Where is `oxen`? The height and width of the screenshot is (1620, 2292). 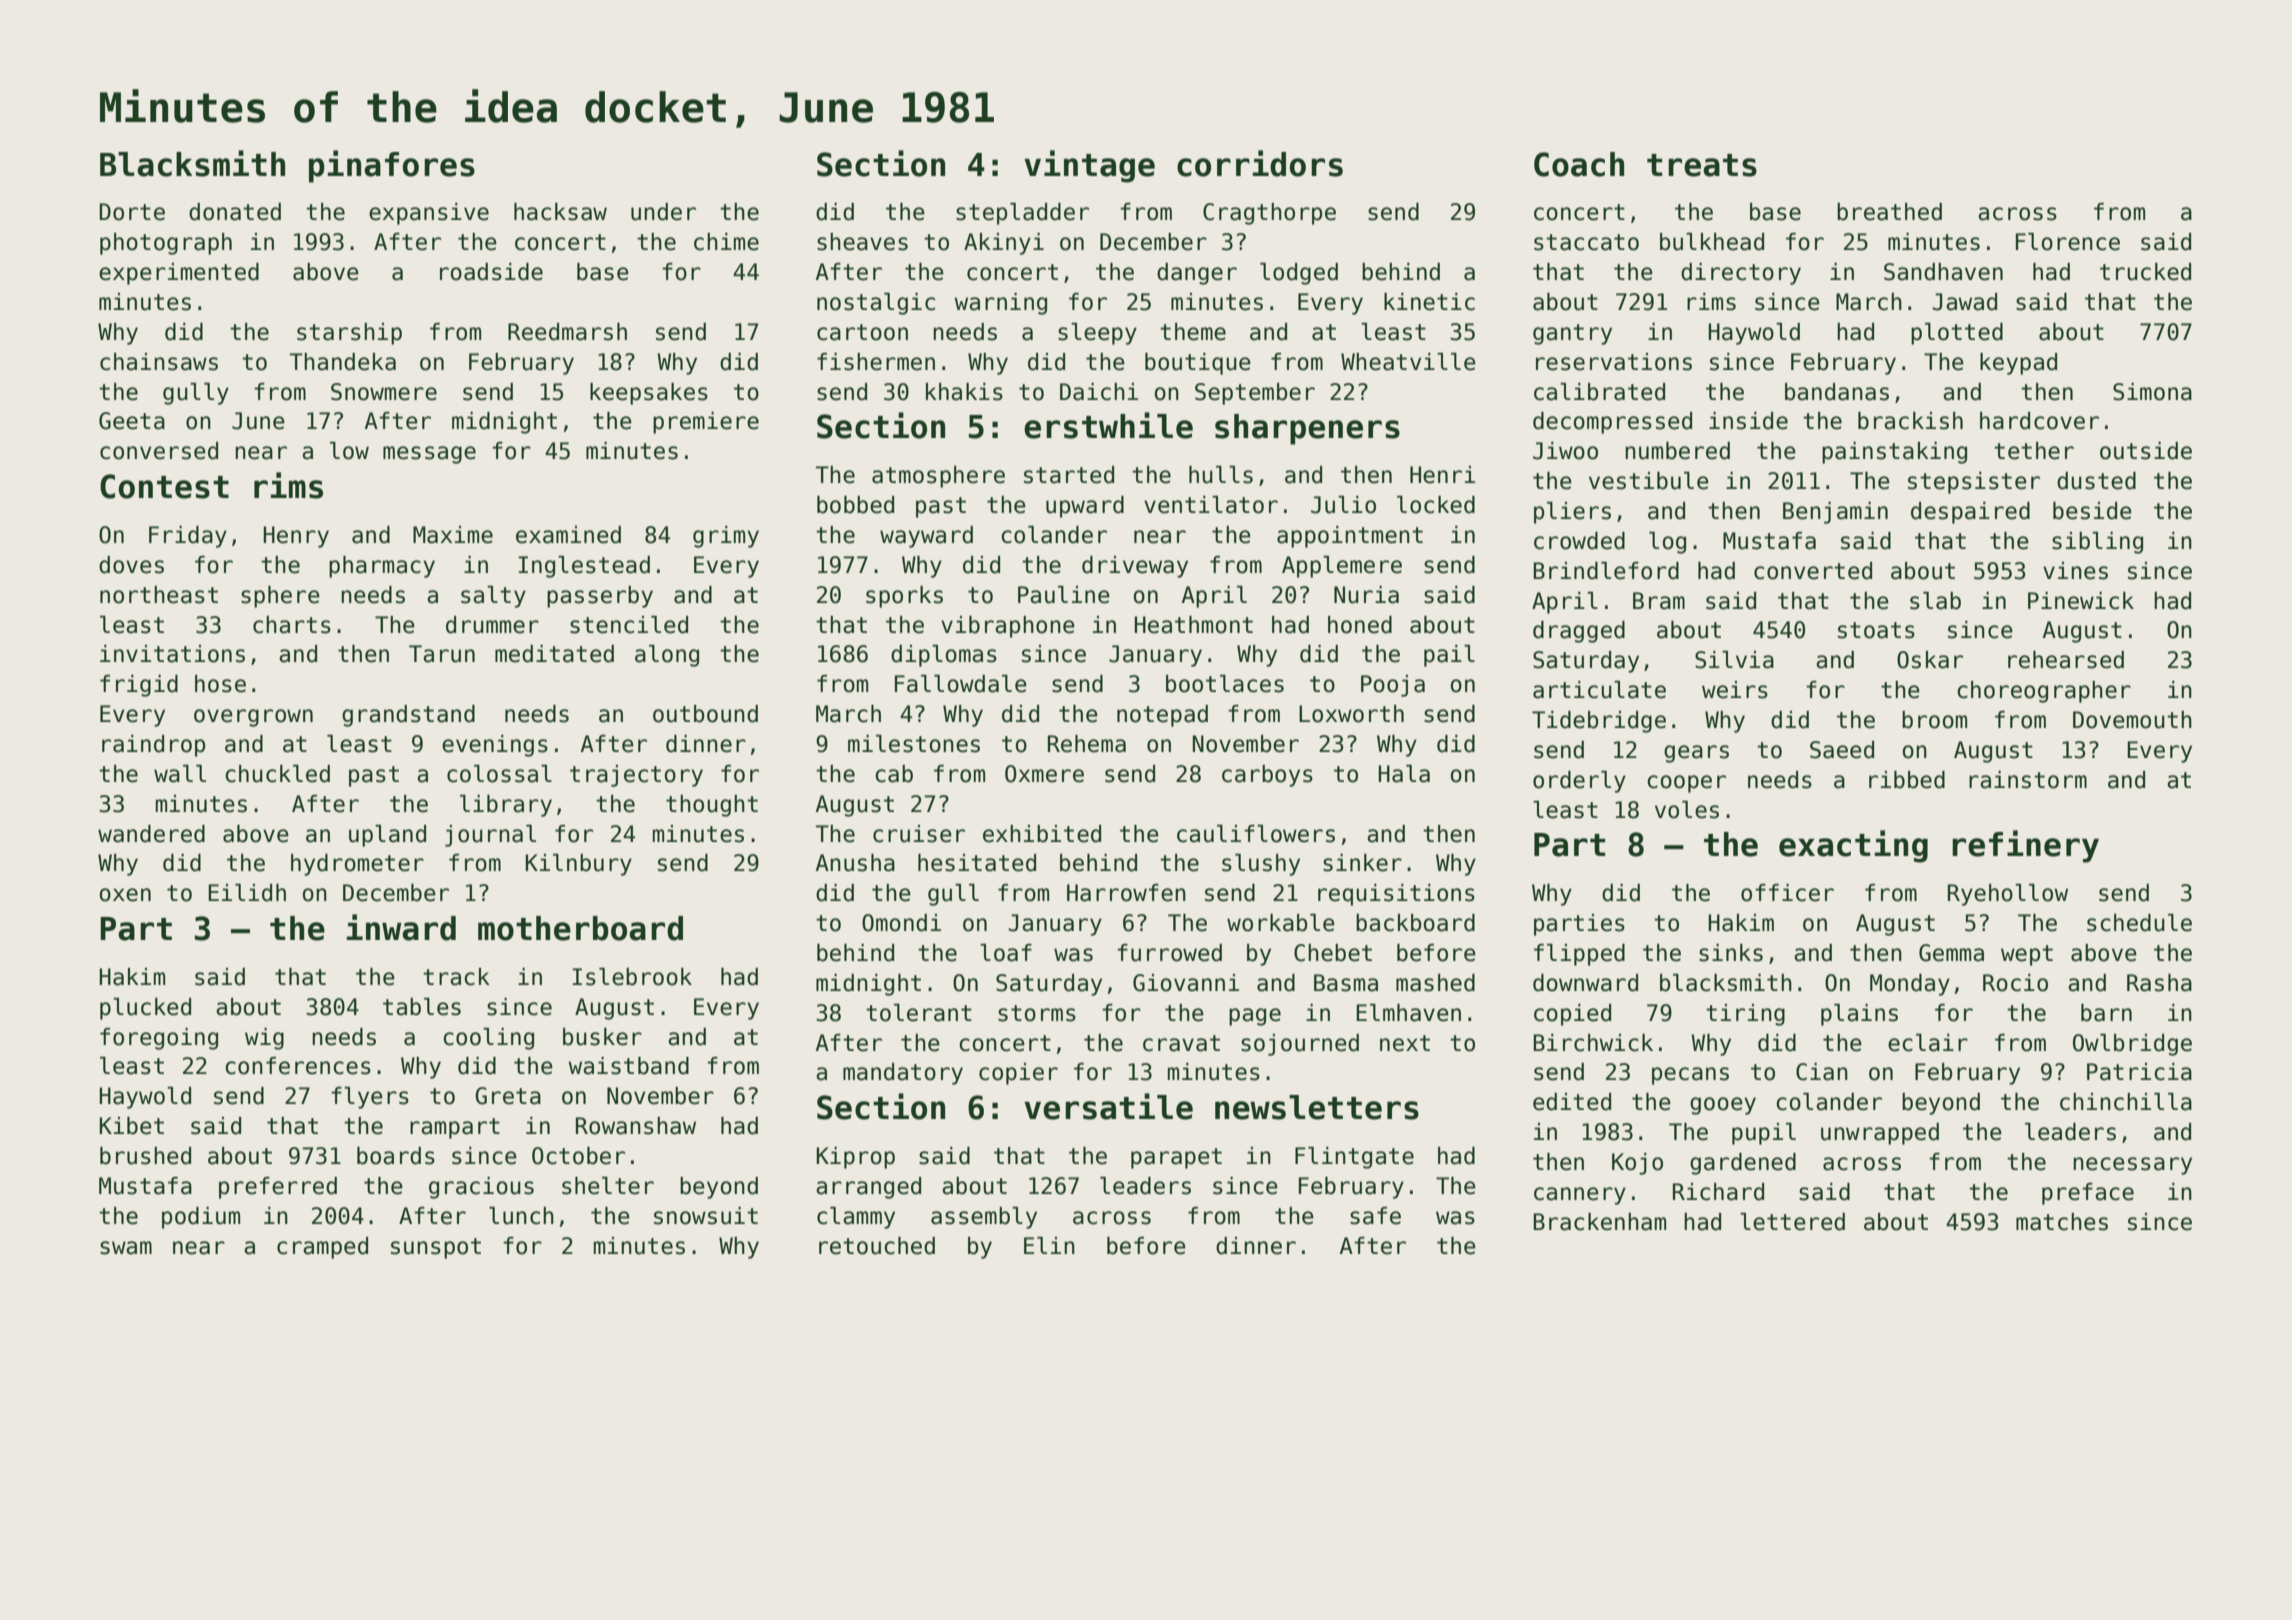
oxen is located at coordinates (125, 895).
